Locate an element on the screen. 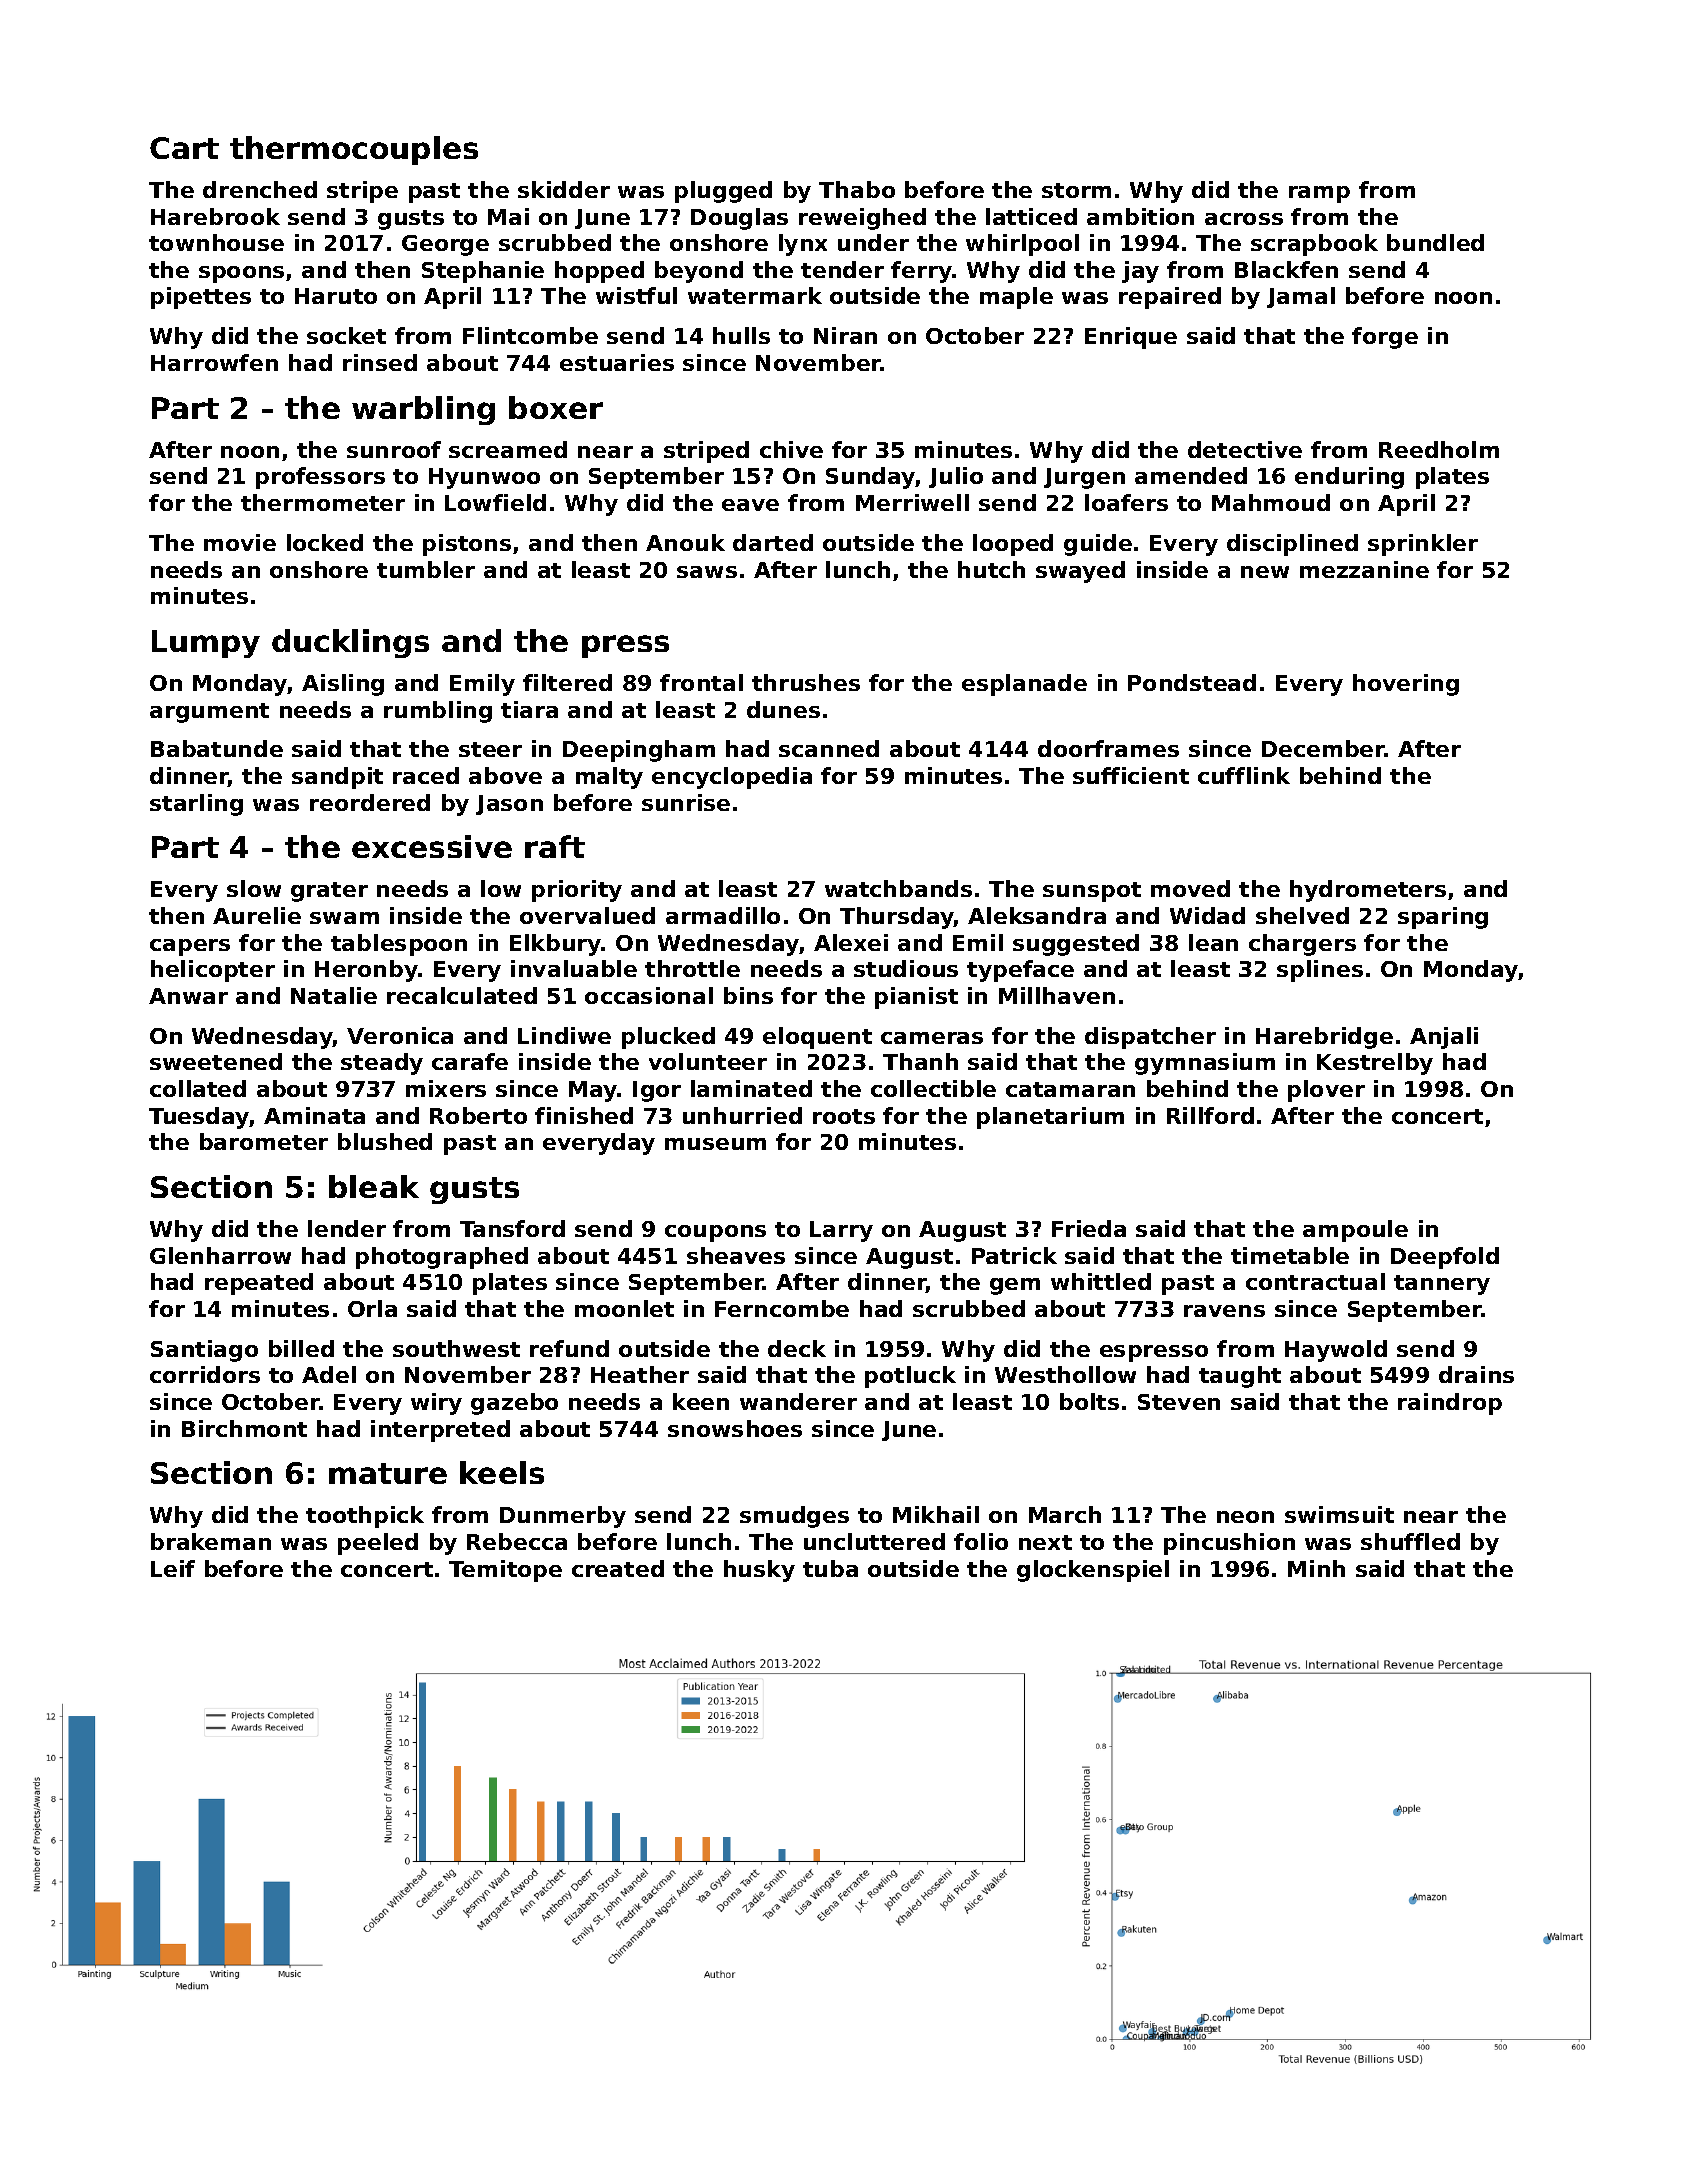 The width and height of the screenshot is (1683, 2178). Leif is located at coordinates (173, 1568).
